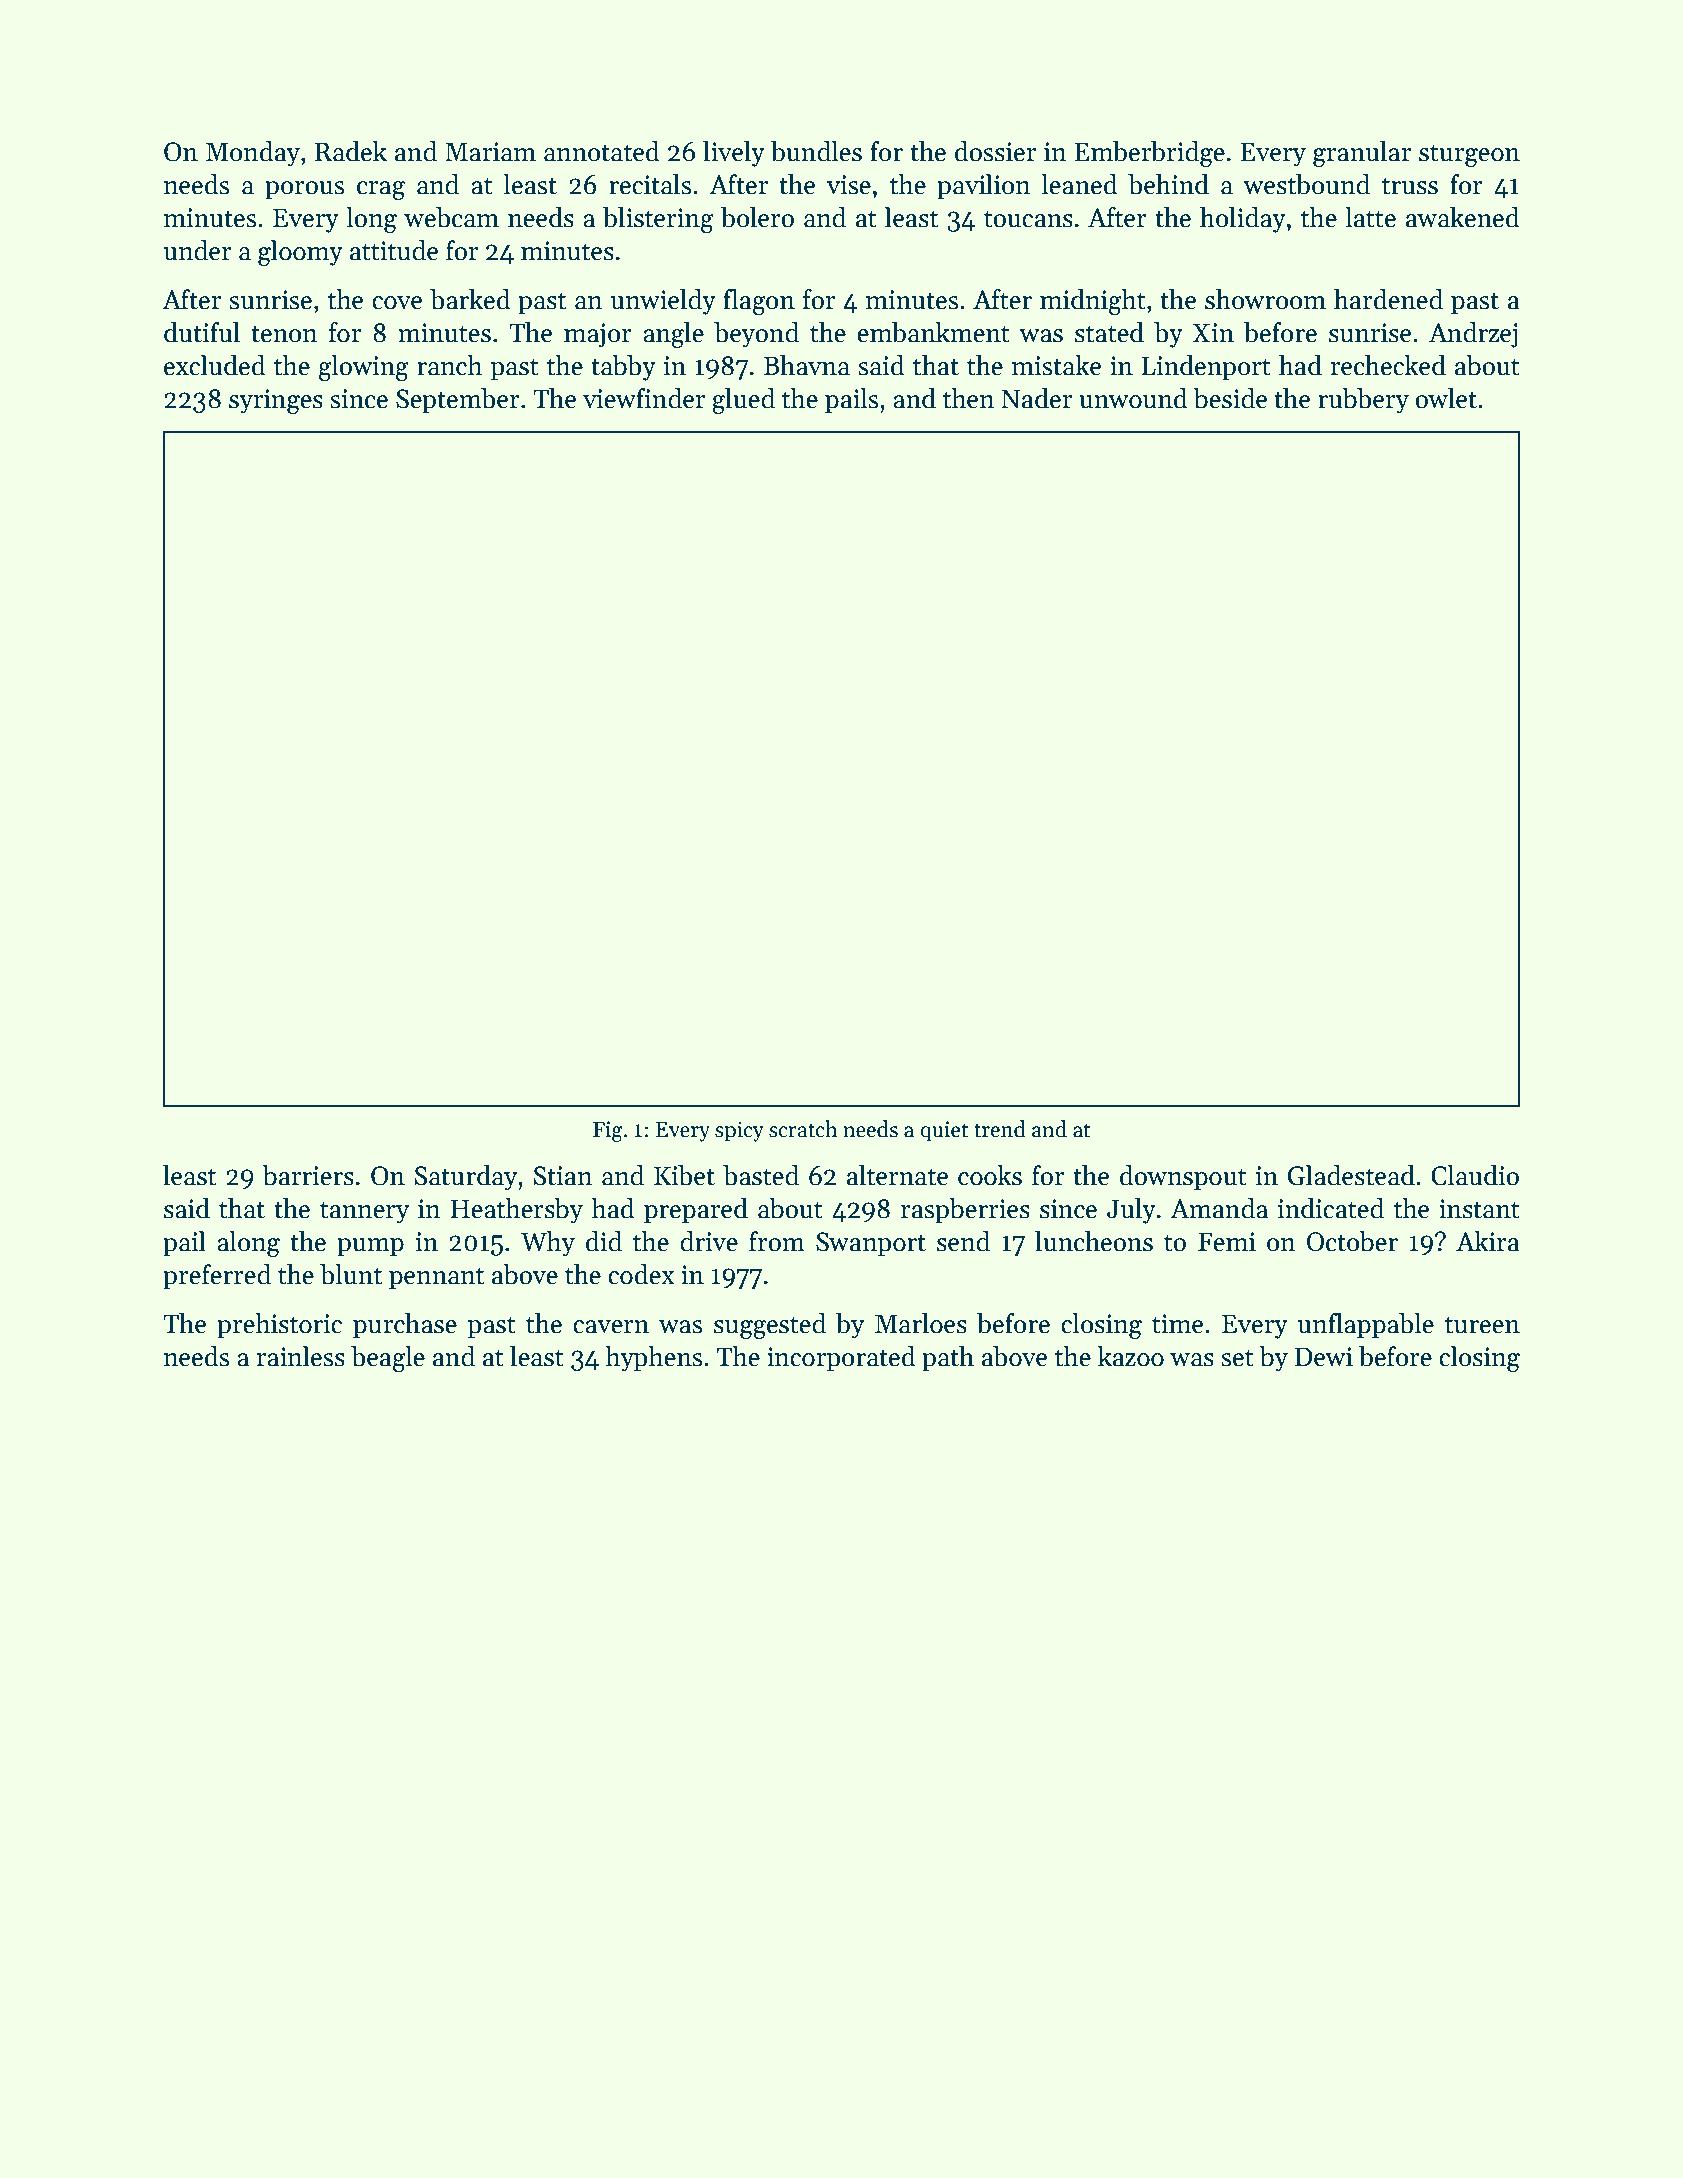 The height and width of the image is (2178, 1683). I want to click on glued, so click(743, 401).
